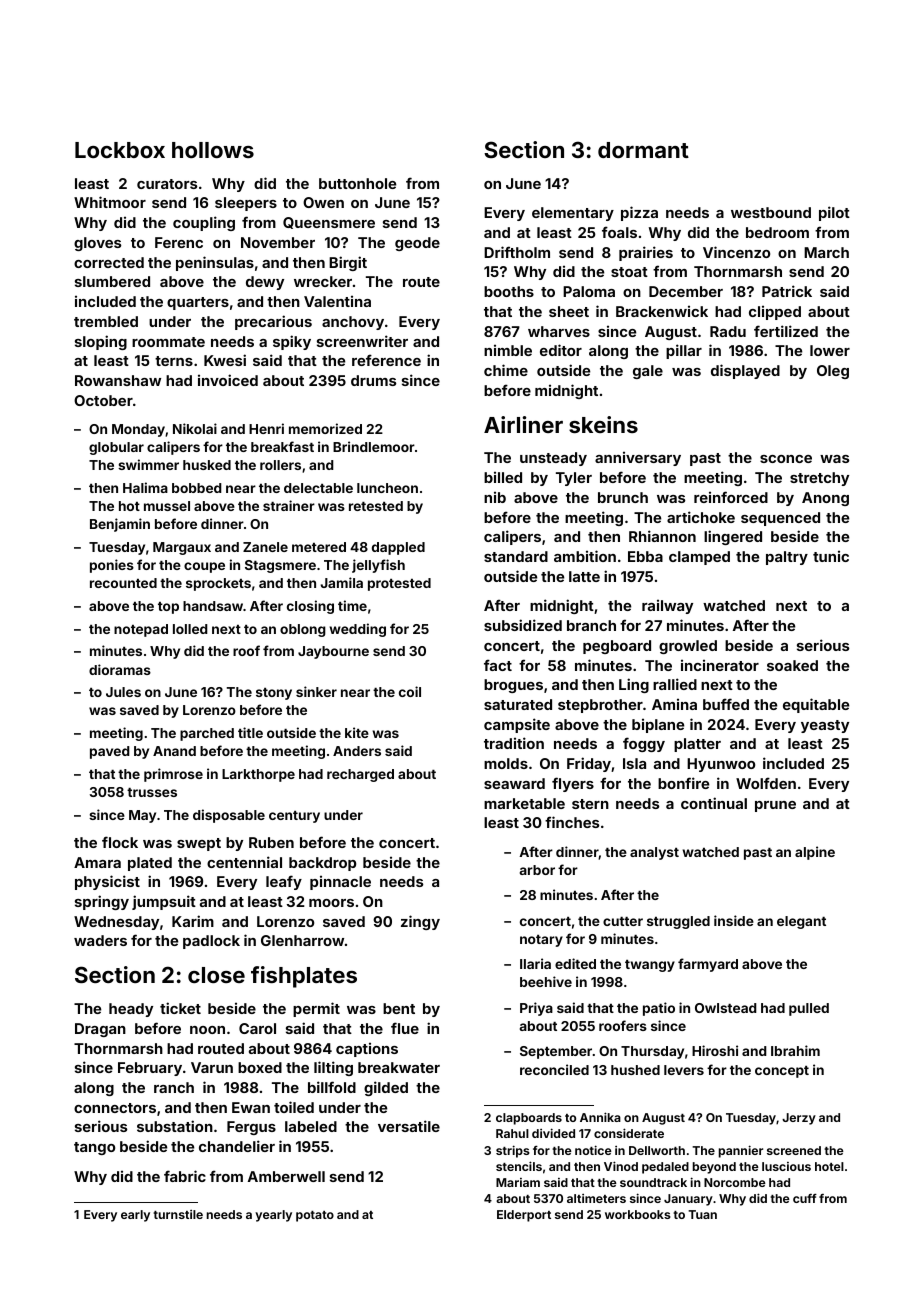 This screenshot has width=924, height=1314. Describe the element at coordinates (103, 400) in the screenshot. I see `October` at that location.
